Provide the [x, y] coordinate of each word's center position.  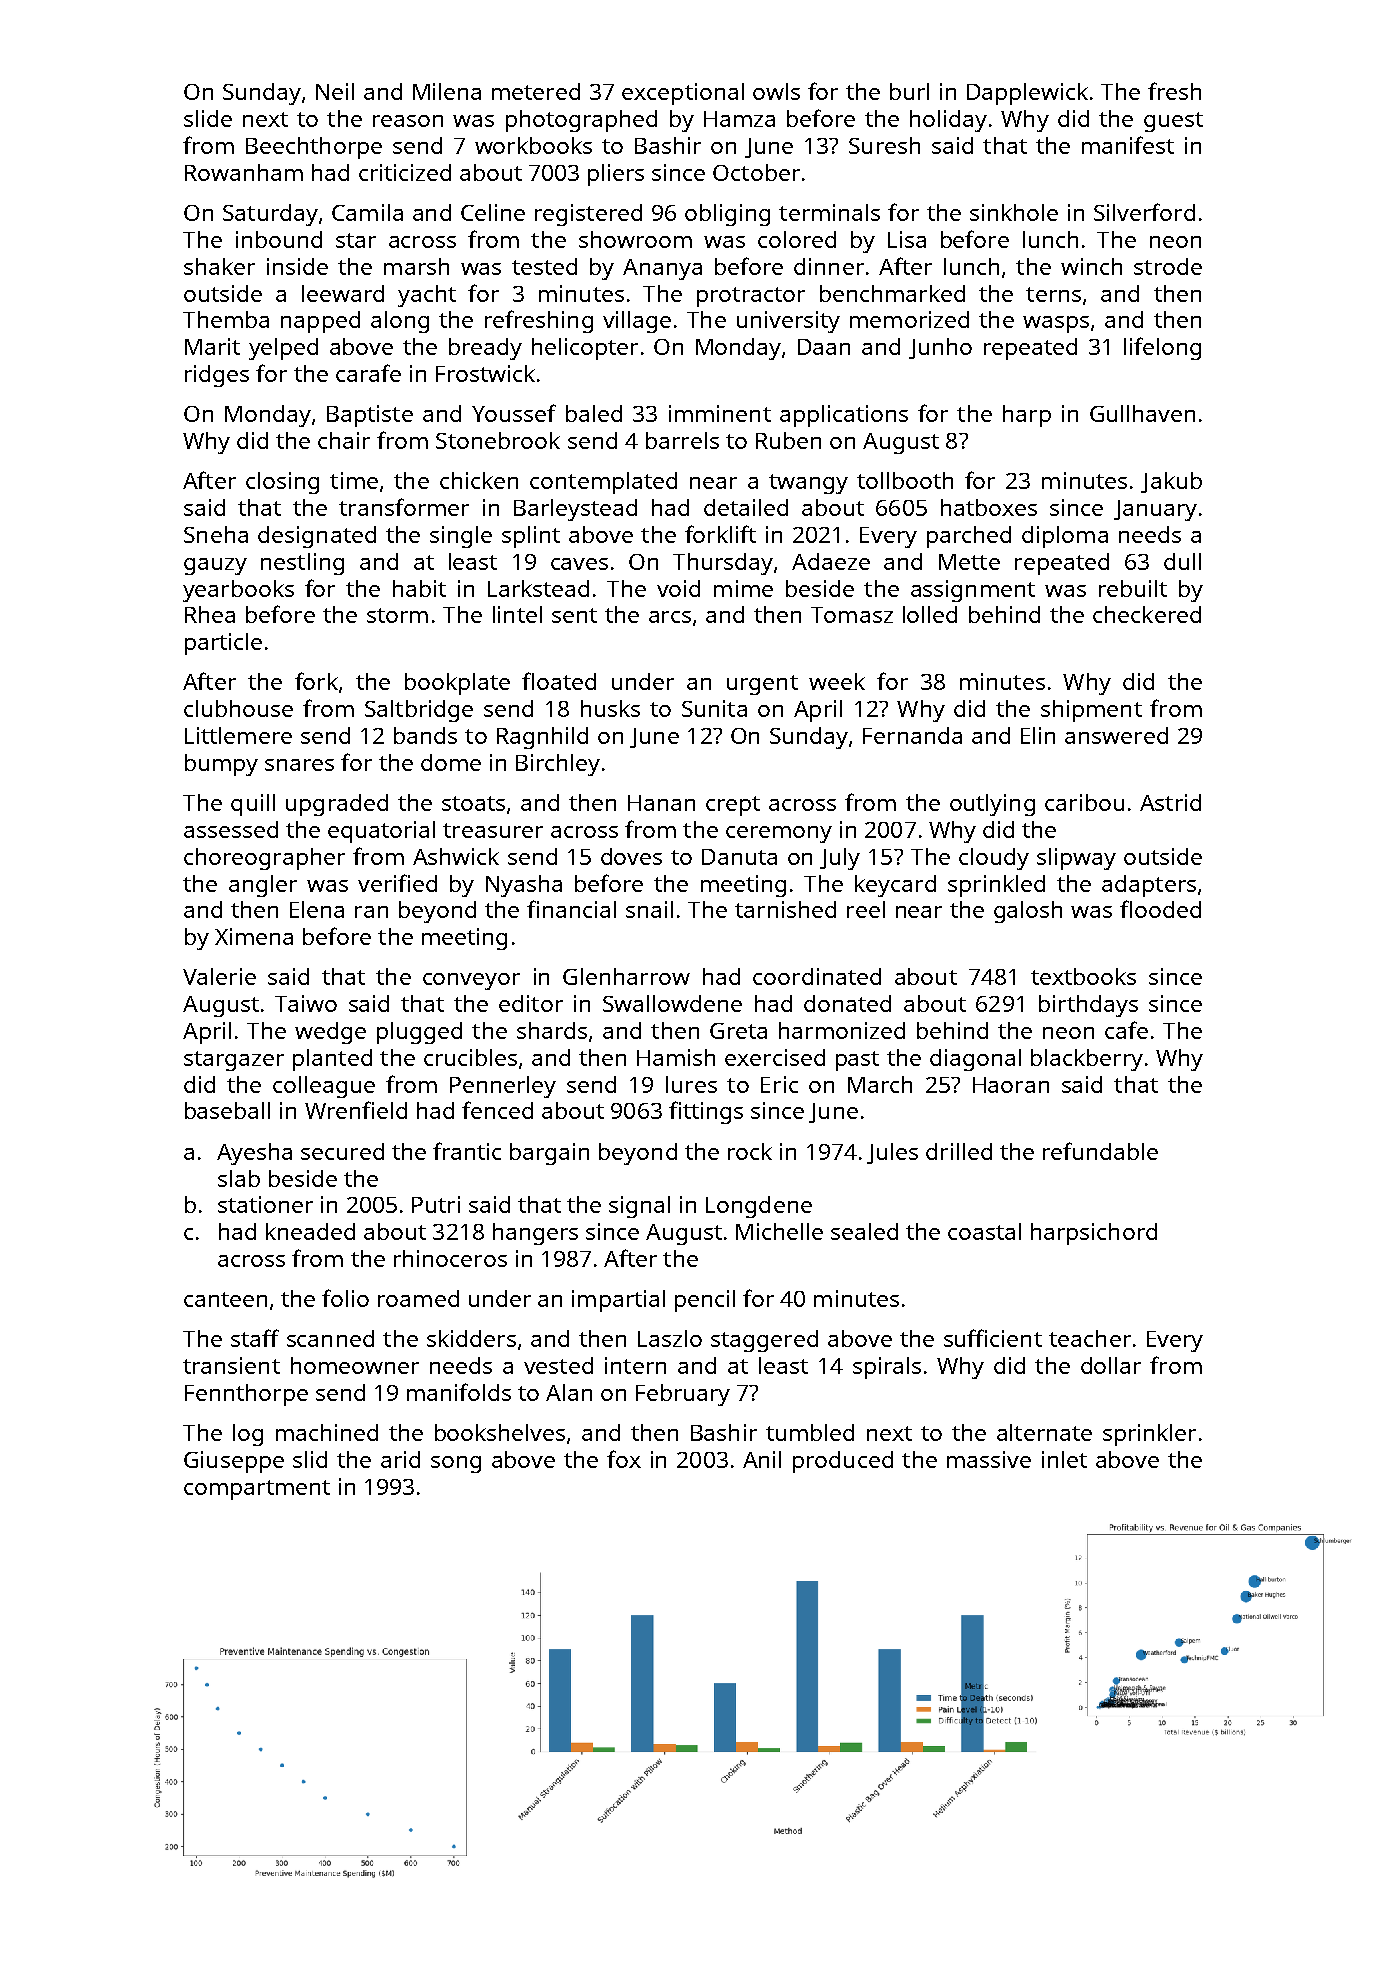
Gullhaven [1142, 413]
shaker [219, 266]
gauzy [215, 566]
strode [1168, 266]
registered [588, 215]
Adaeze [831, 561]
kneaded [310, 1231]
